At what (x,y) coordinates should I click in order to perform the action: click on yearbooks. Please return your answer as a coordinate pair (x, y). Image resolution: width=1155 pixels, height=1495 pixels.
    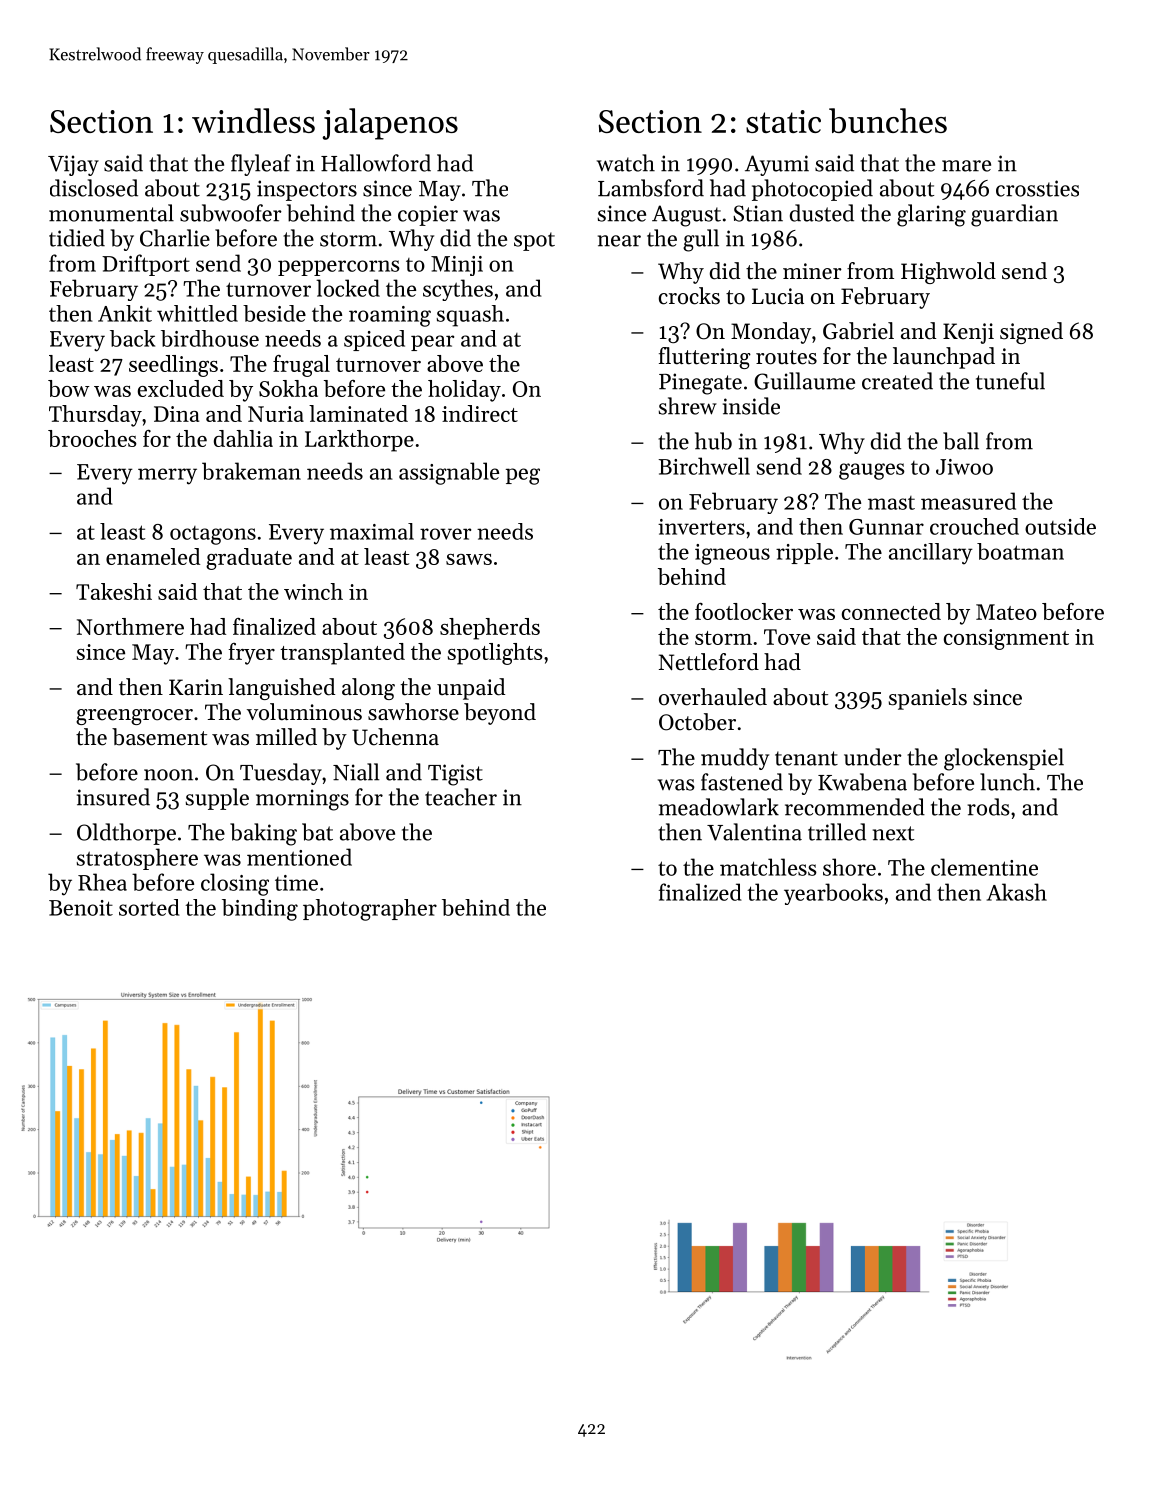
    Looking at the image, I should click on (833, 894).
